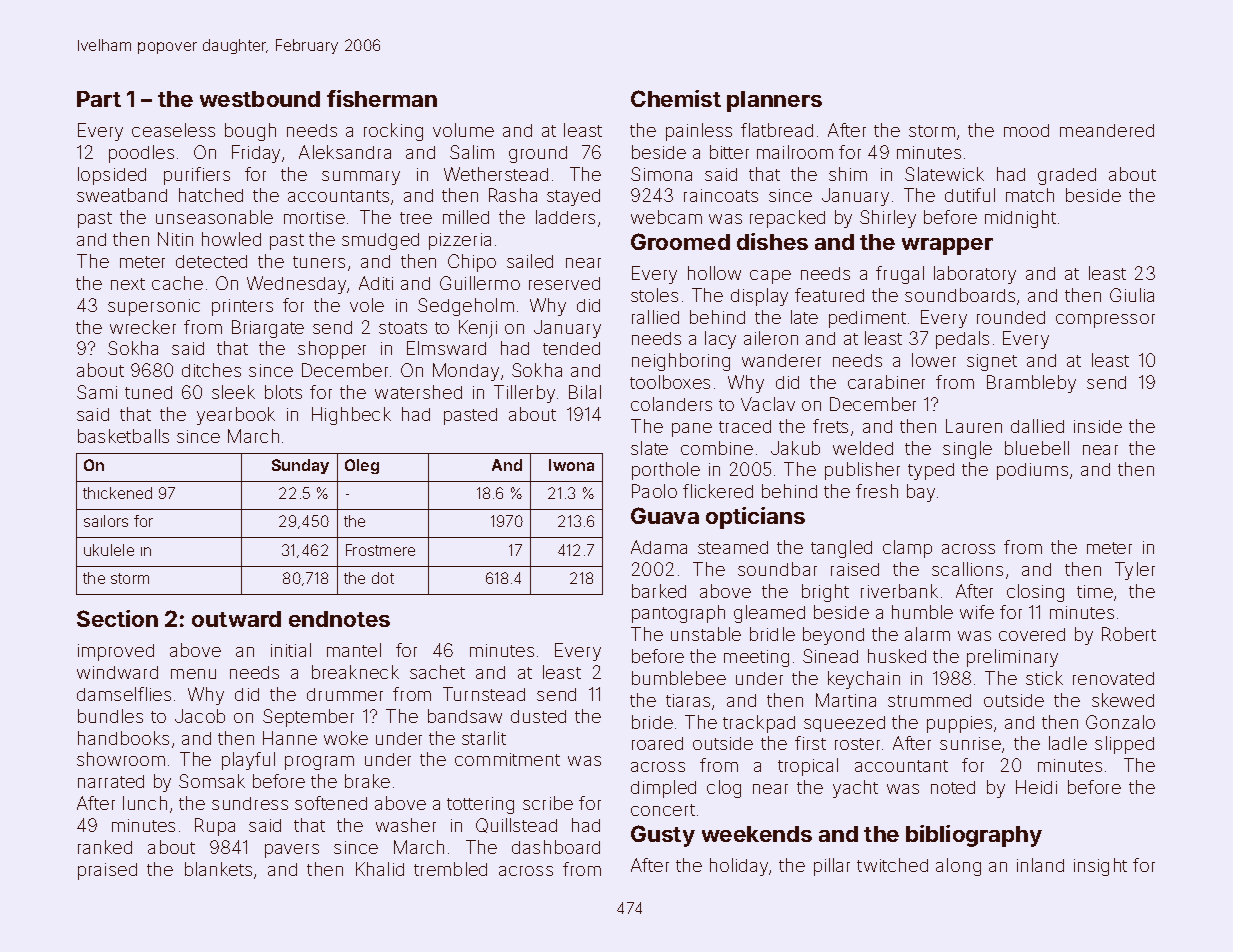 This screenshot has width=1233, height=952. I want to click on pavers, so click(292, 851).
